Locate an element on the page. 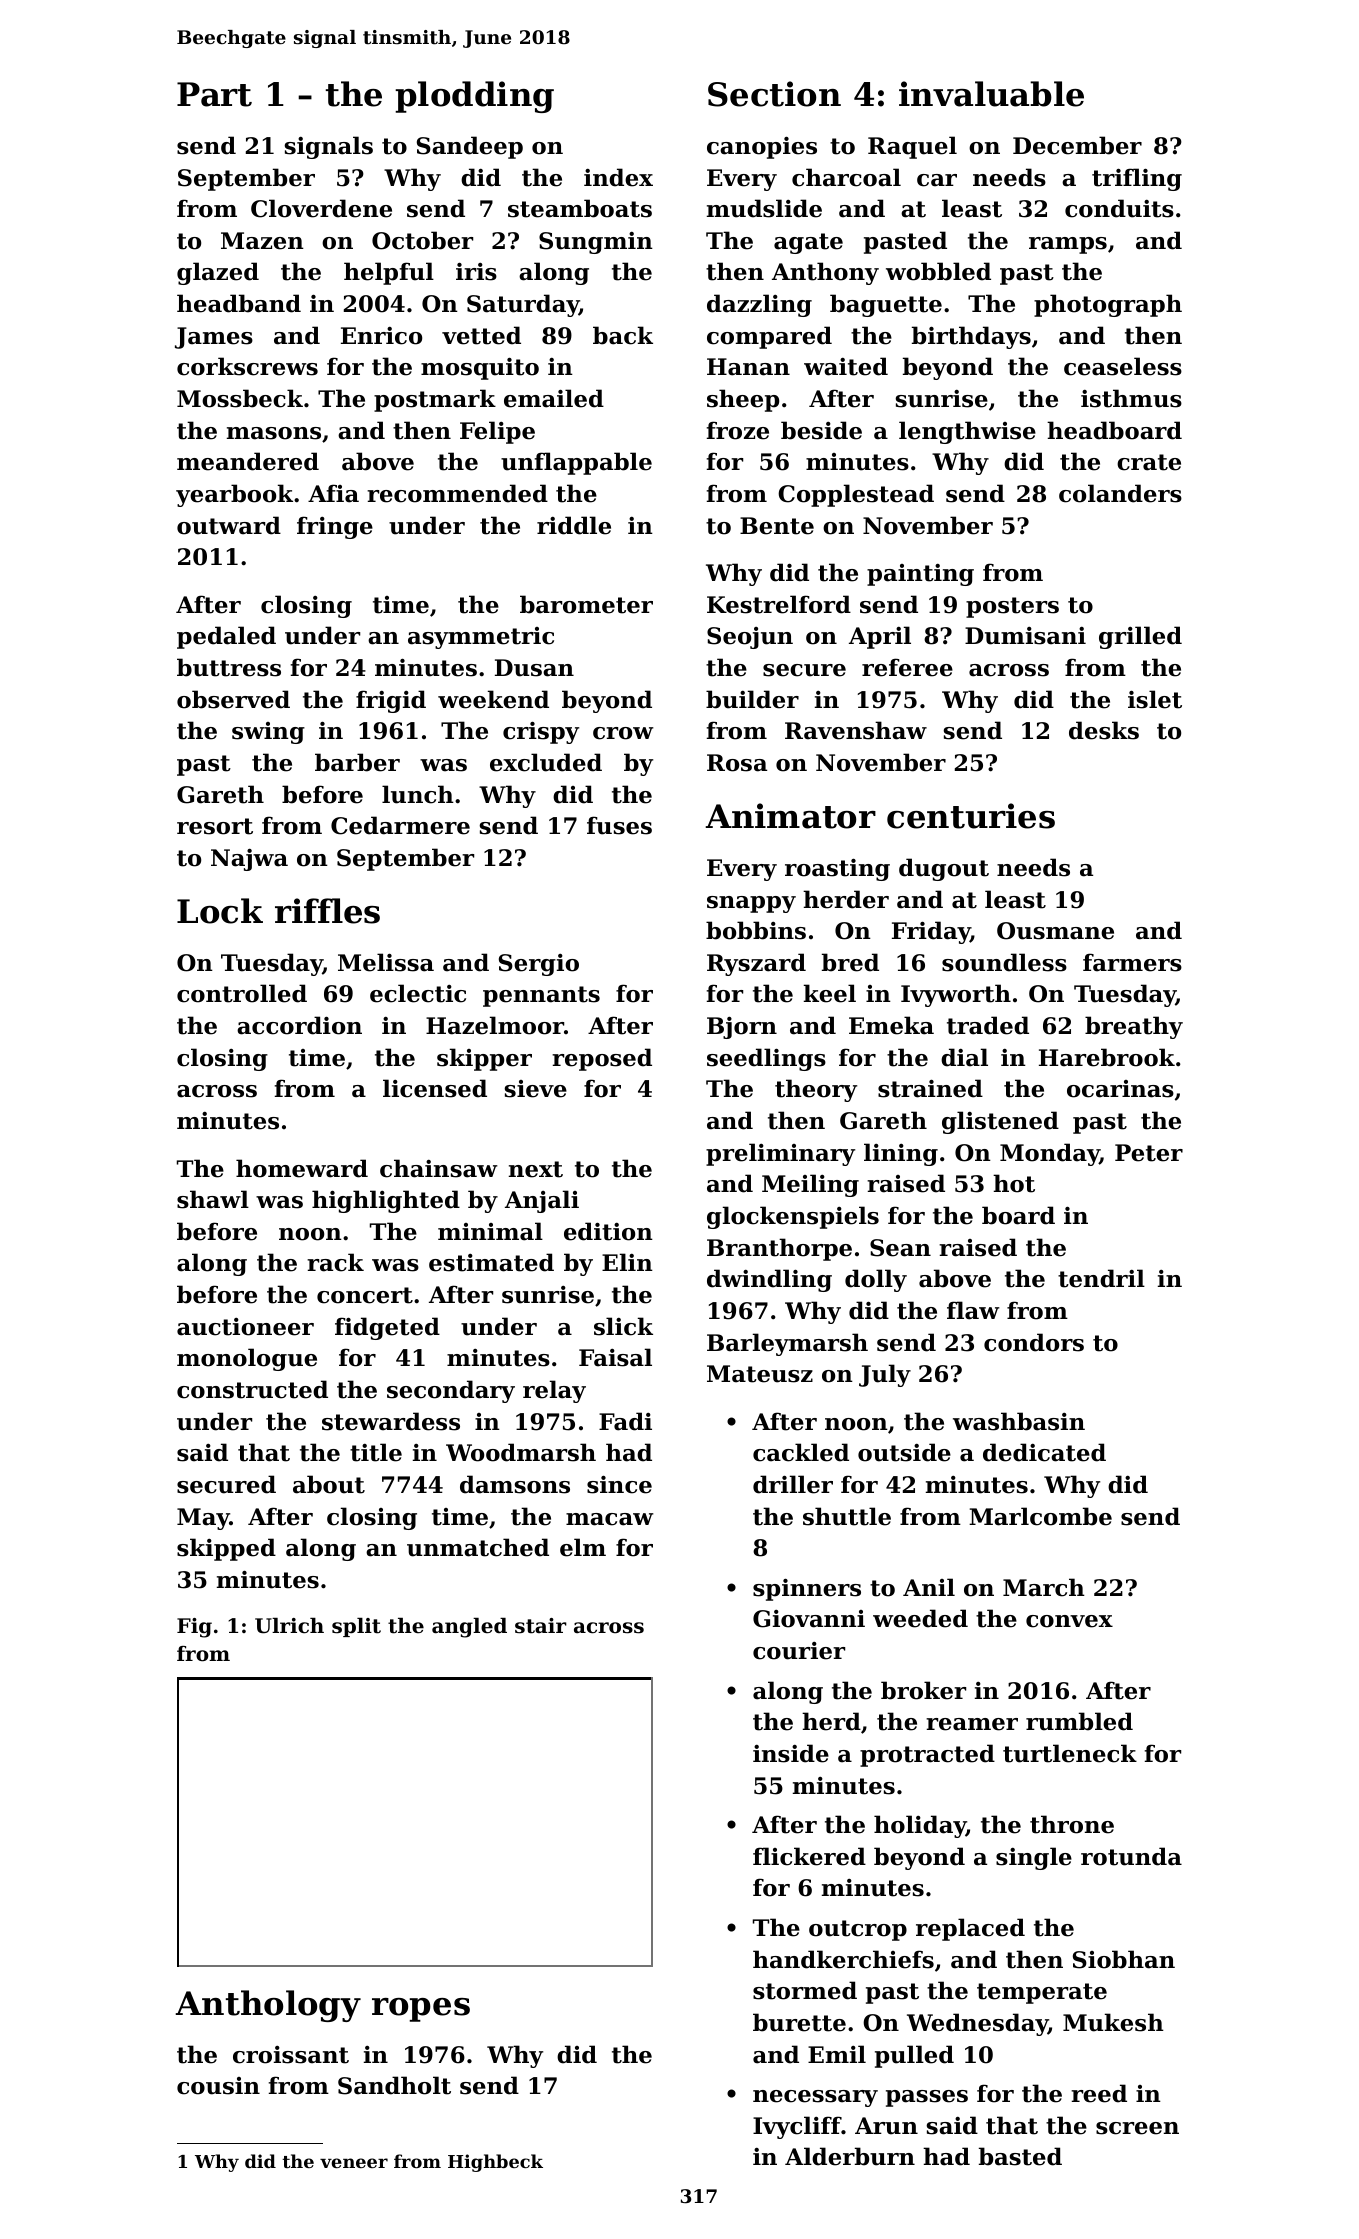  Part is located at coordinates (214, 94).
